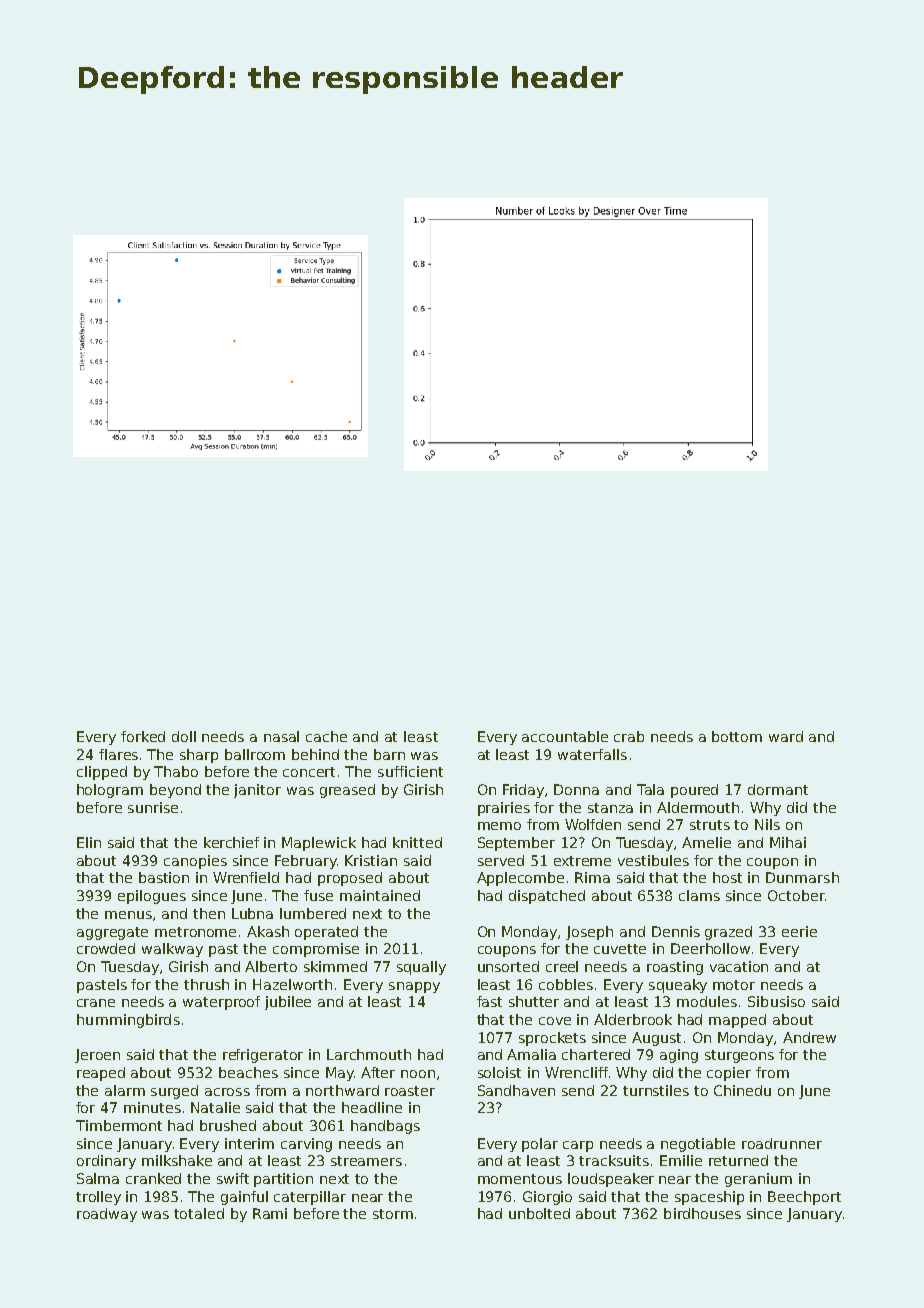 The width and height of the screenshot is (924, 1308). Describe the element at coordinates (369, 1054) in the screenshot. I see `Larchmouth` at that location.
